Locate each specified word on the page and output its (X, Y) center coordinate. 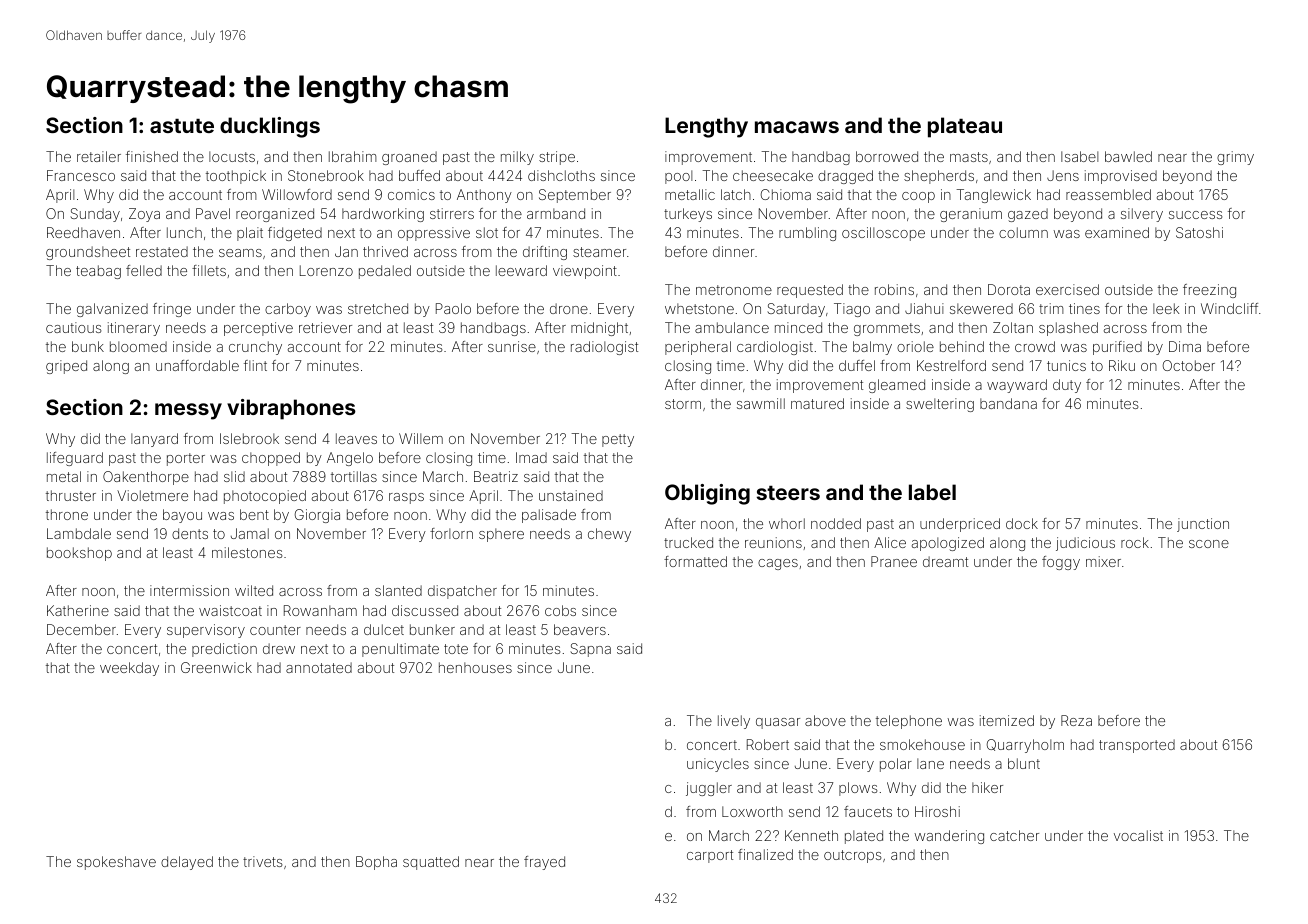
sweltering (940, 405)
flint (255, 365)
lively (734, 722)
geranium (971, 215)
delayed (187, 863)
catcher (1014, 835)
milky (517, 158)
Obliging (707, 494)
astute (182, 126)
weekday (129, 669)
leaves (356, 438)
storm (683, 404)
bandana (1008, 403)
